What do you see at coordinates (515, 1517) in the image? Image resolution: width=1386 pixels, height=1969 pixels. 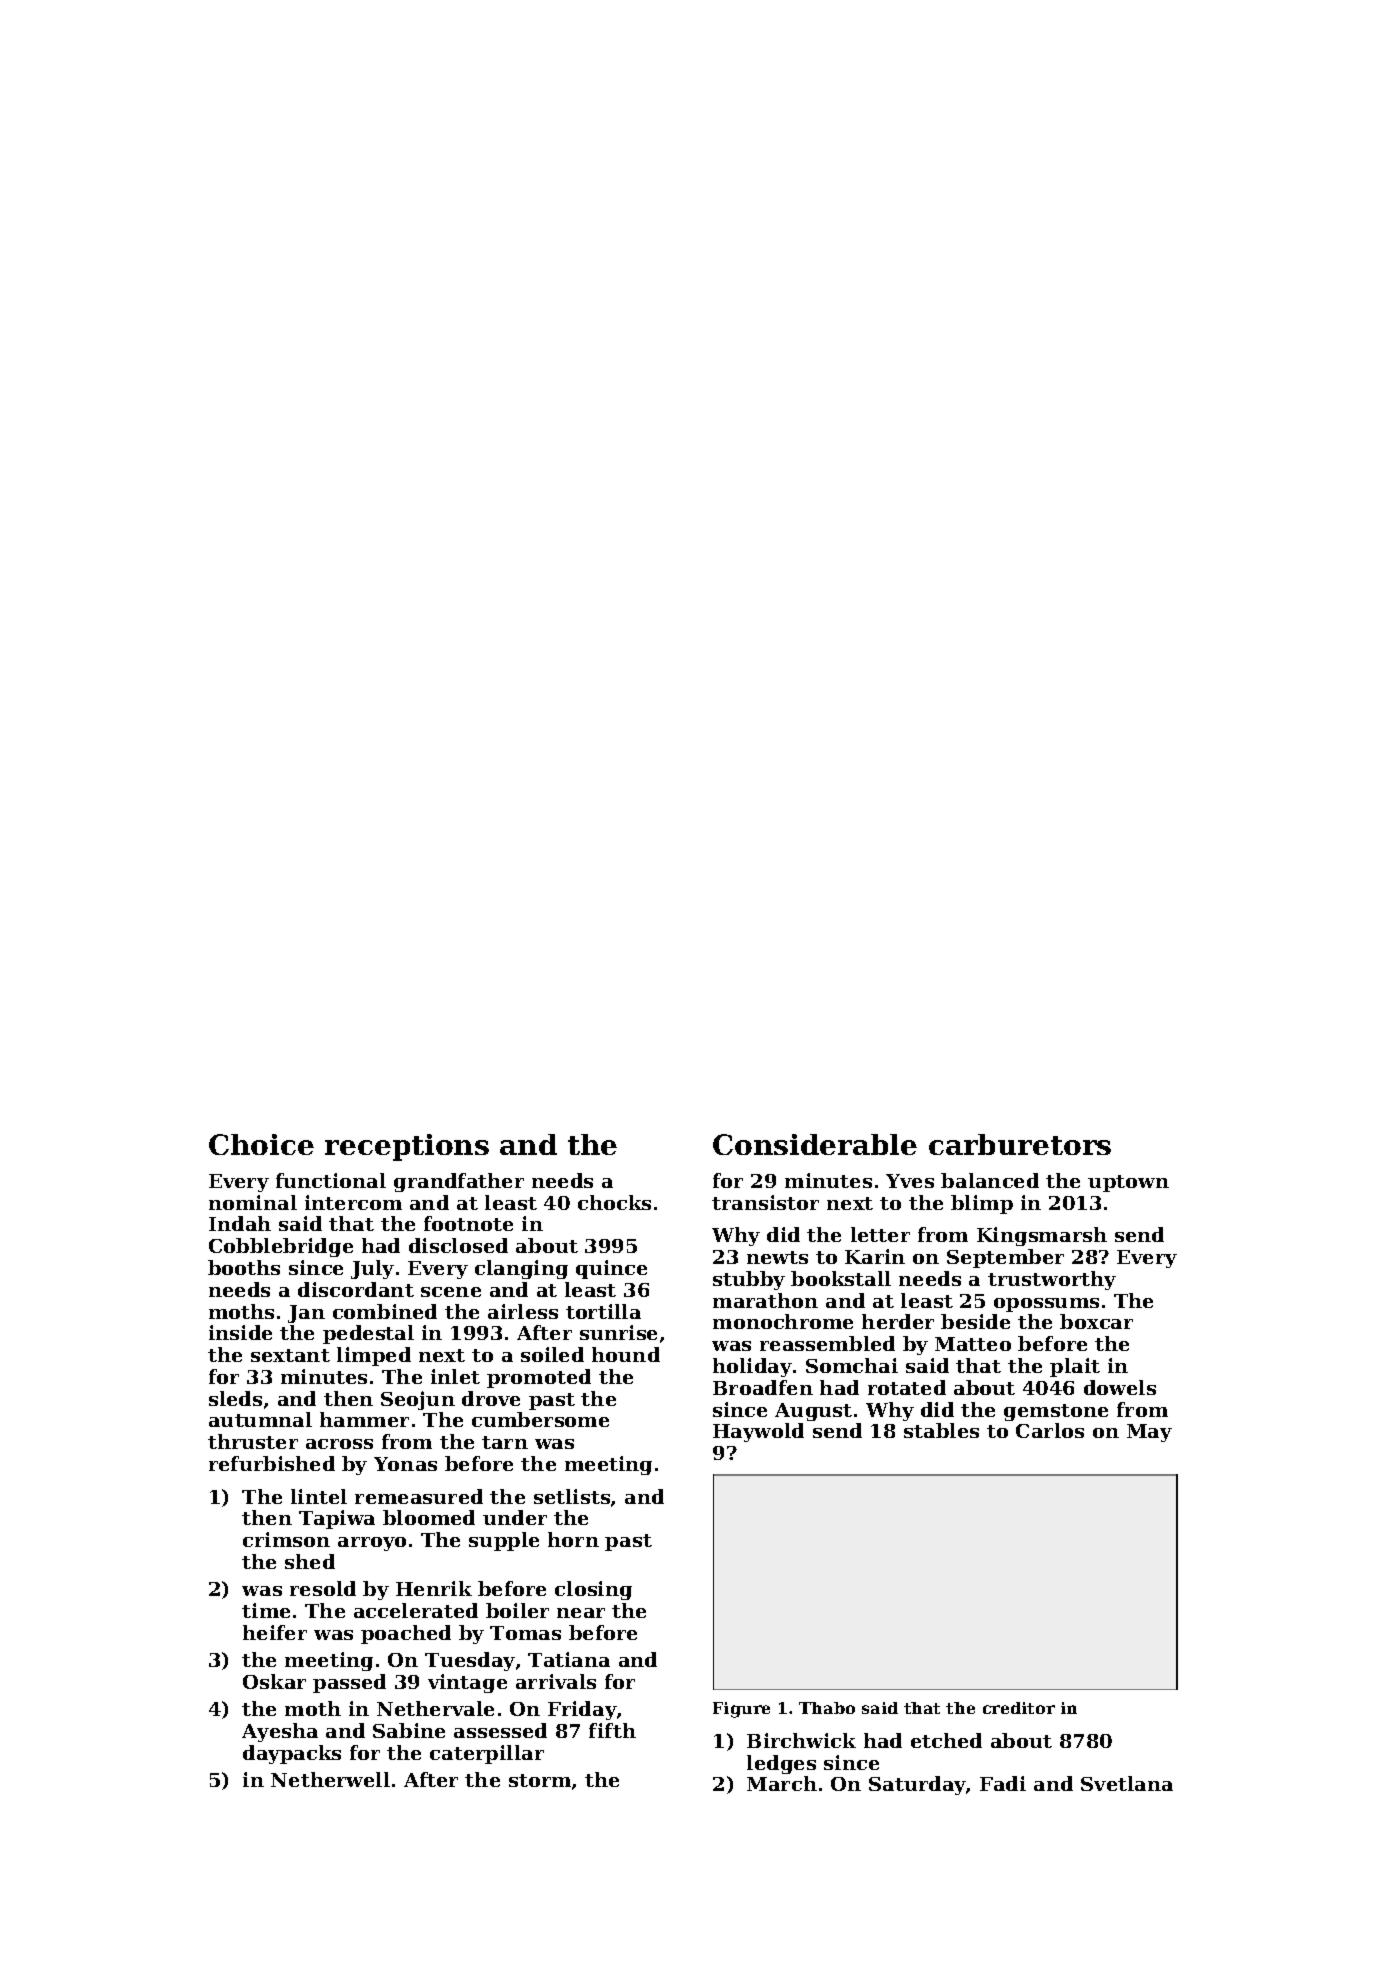 I see `under` at bounding box center [515, 1517].
